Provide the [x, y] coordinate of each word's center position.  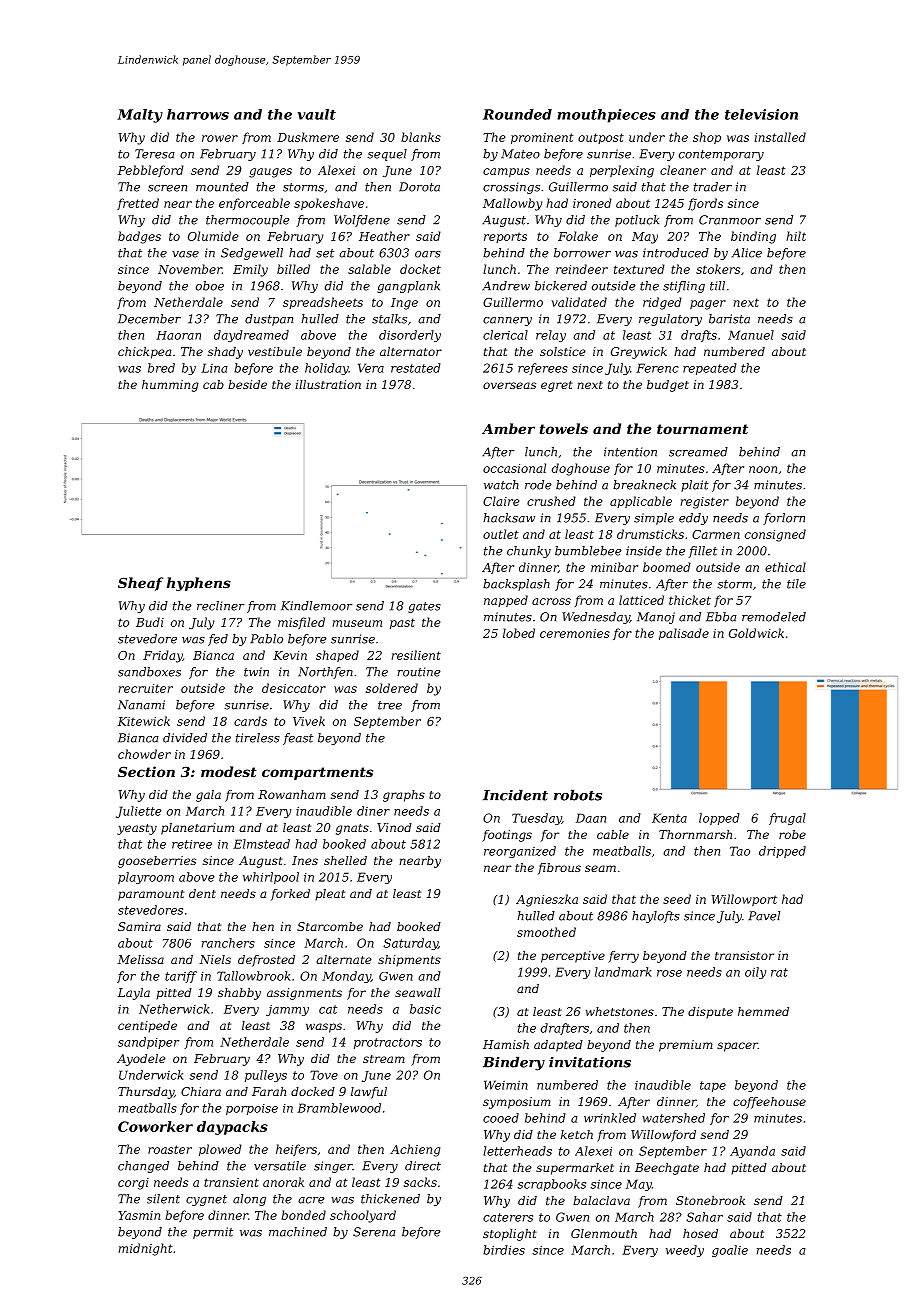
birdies [504, 1250]
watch [501, 485]
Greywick [639, 353]
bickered [561, 286]
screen [167, 188]
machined [298, 1232]
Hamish [506, 1044]
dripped [782, 852]
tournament [702, 429]
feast [298, 739]
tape [713, 1086]
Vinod [394, 827]
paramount [151, 895]
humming [170, 386]
